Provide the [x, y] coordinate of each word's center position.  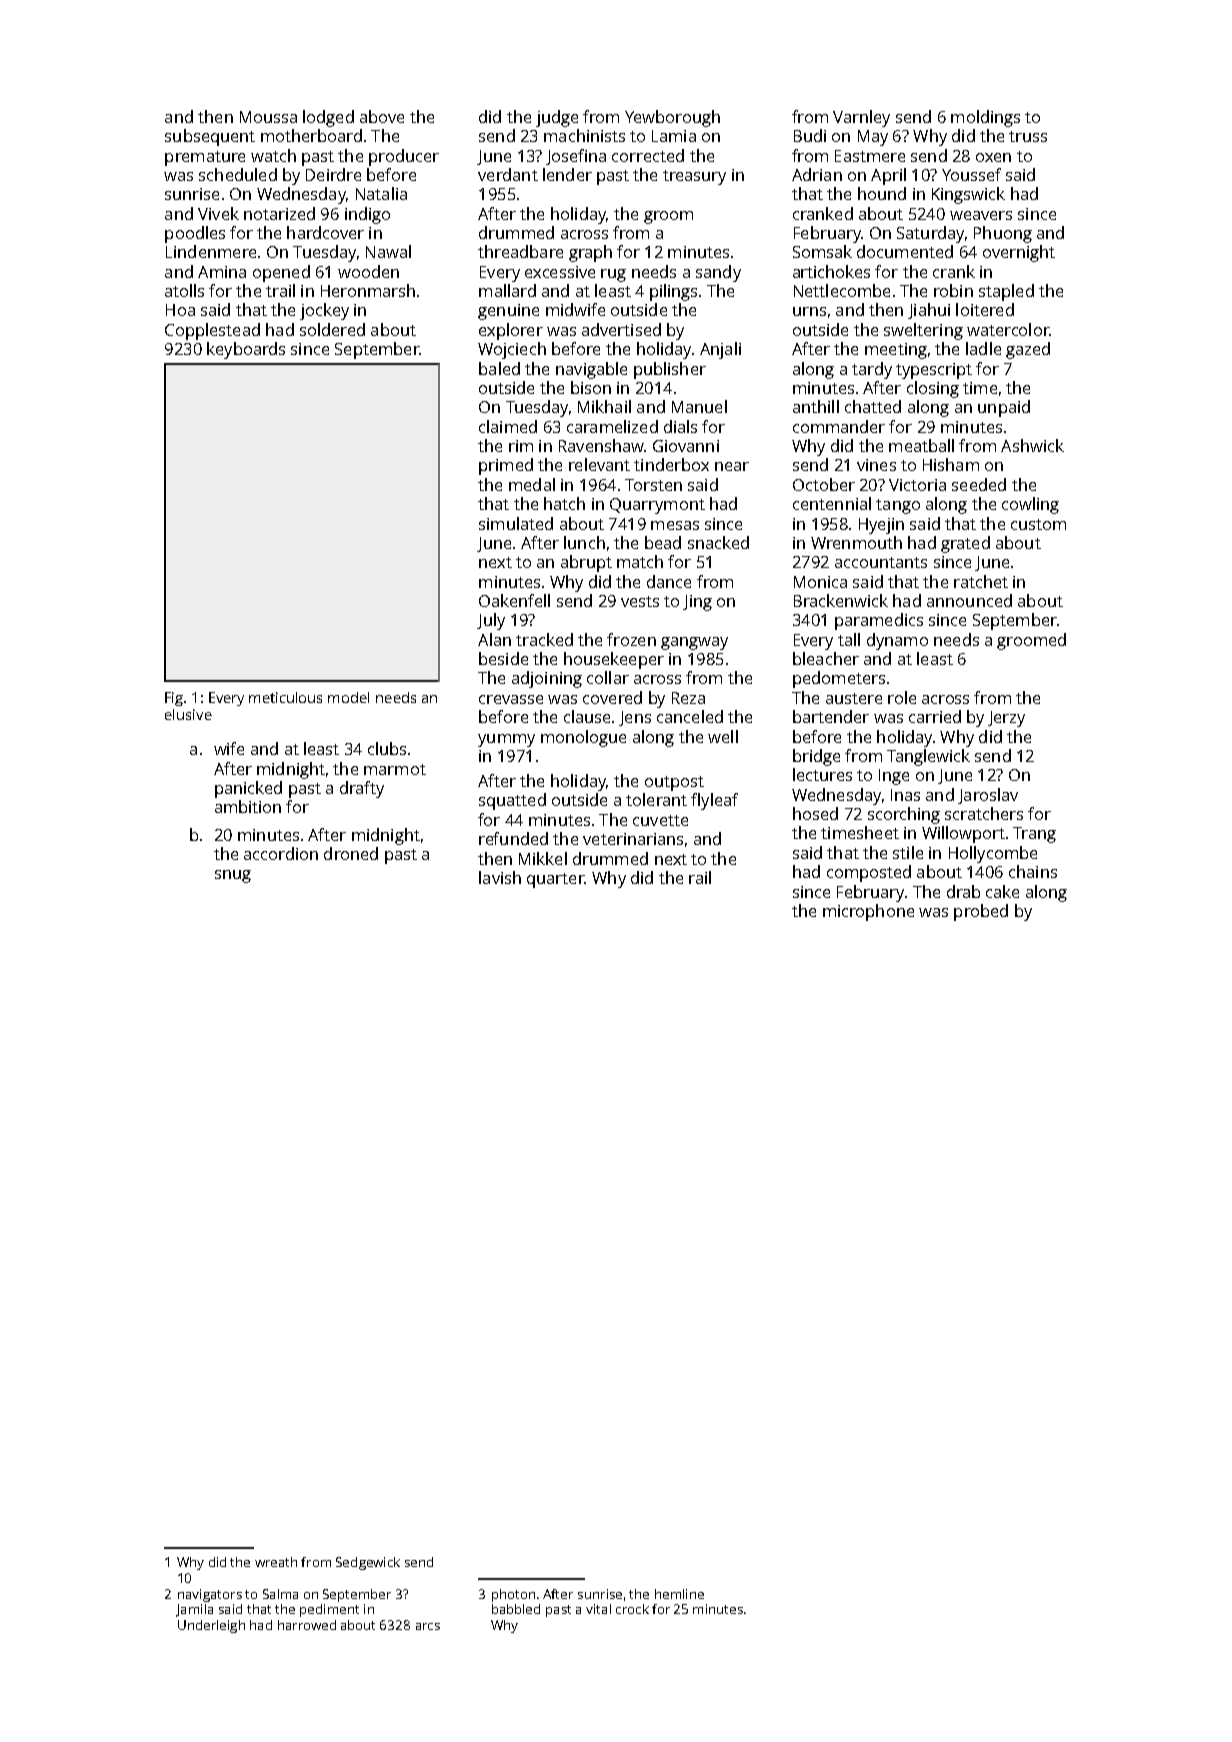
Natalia [381, 193]
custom [1038, 524]
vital [598, 1609]
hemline [679, 1594]
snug [233, 876]
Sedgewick [368, 1563]
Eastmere [870, 156]
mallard [507, 290]
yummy [506, 740]
